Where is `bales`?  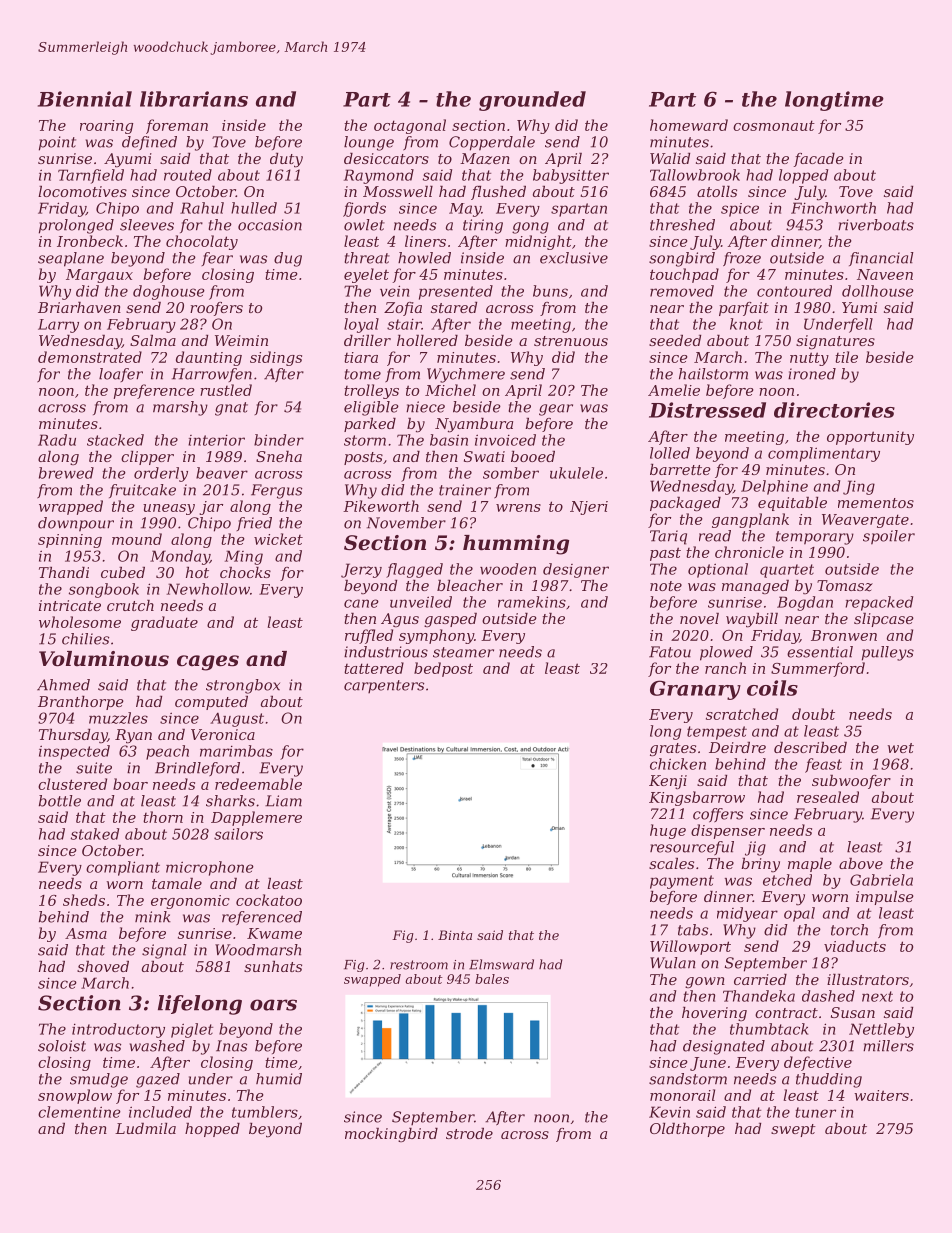 bales is located at coordinates (492, 979).
